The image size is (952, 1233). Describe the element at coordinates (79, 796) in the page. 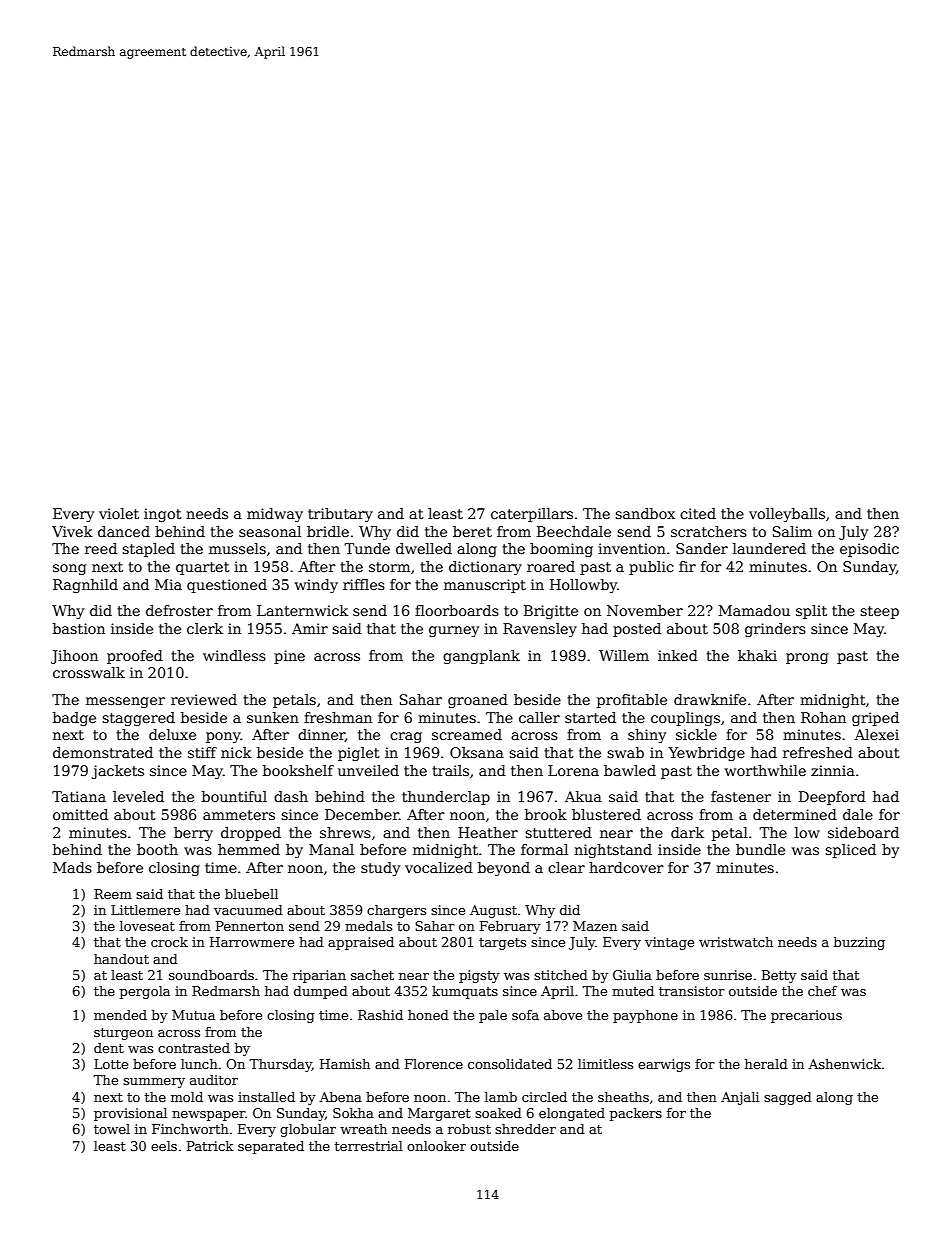

I see `Tatiana` at that location.
